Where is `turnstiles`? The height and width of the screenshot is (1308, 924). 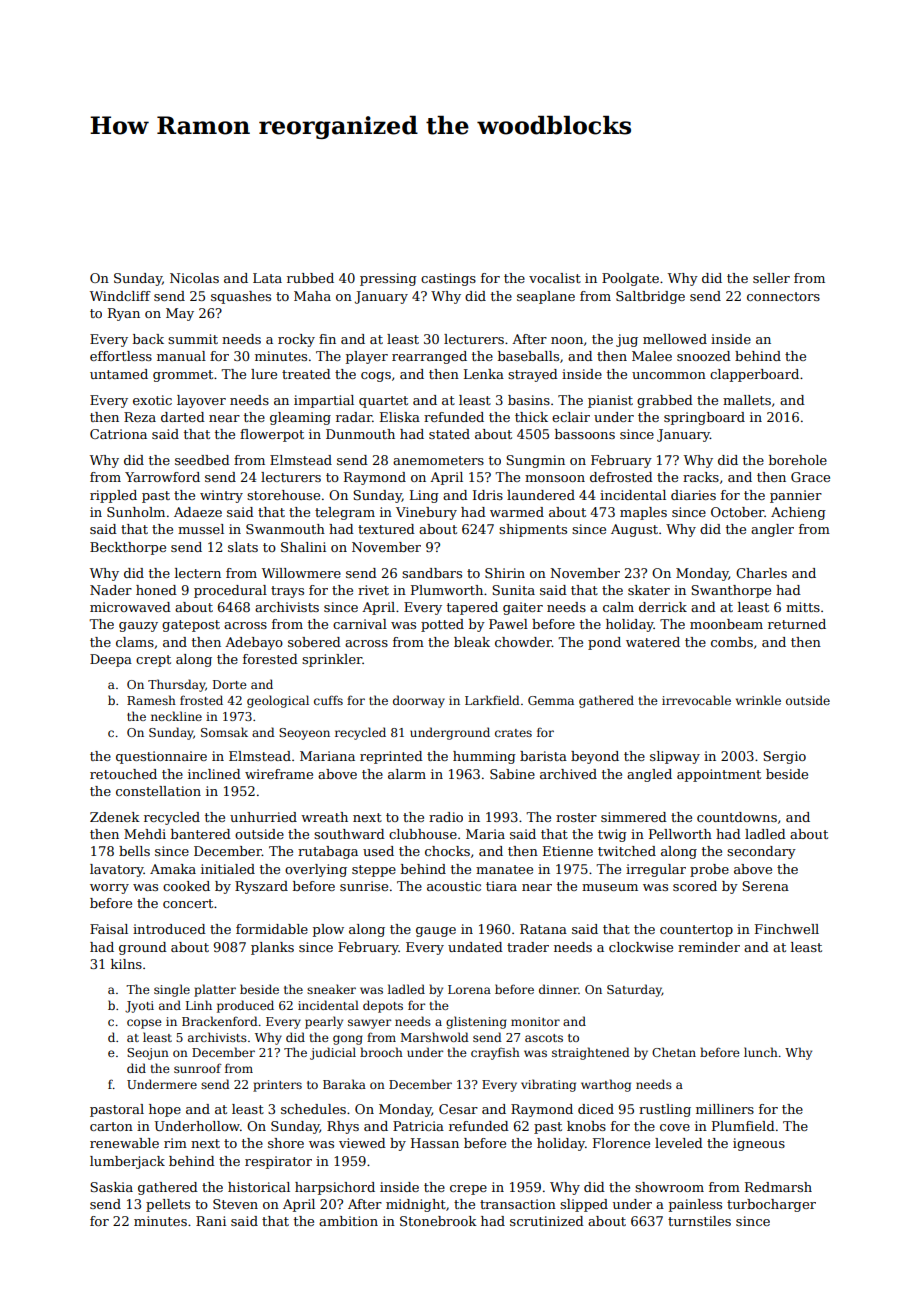 turnstiles is located at coordinates (699, 1221).
